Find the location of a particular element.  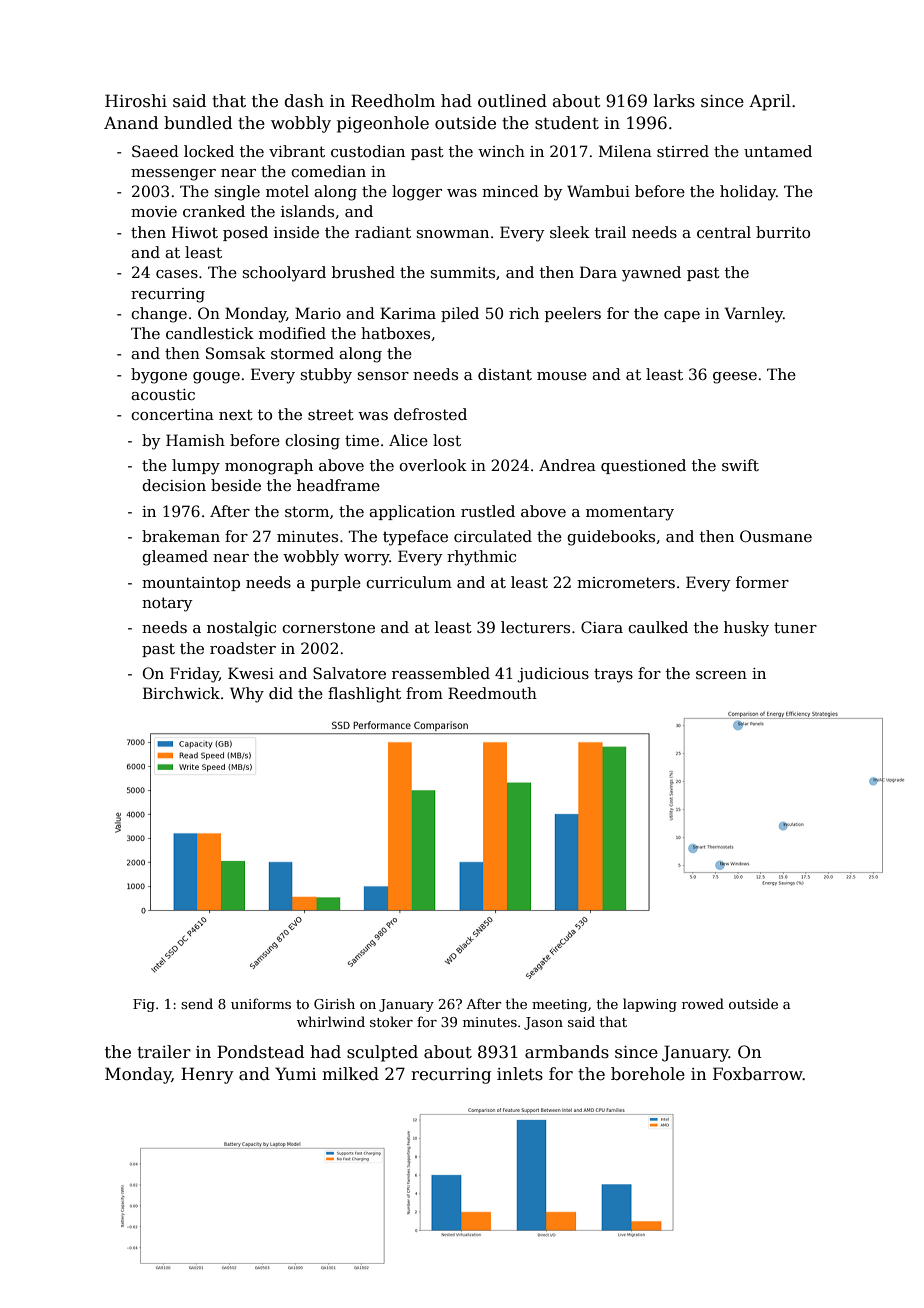

Henry is located at coordinates (207, 1075).
